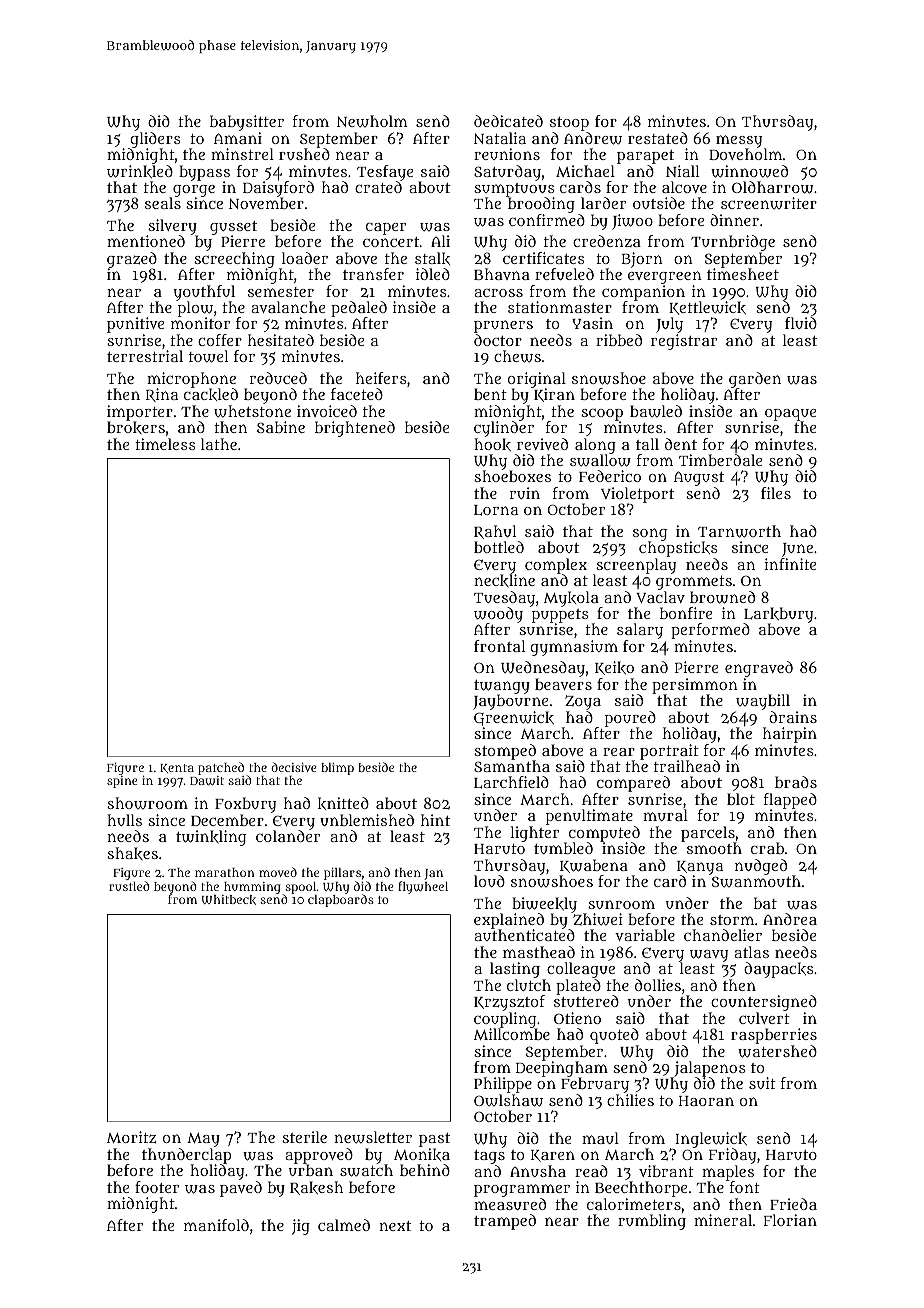 The width and height of the screenshot is (924, 1308). What do you see at coordinates (293, 767) in the screenshot?
I see `decisive` at bounding box center [293, 767].
